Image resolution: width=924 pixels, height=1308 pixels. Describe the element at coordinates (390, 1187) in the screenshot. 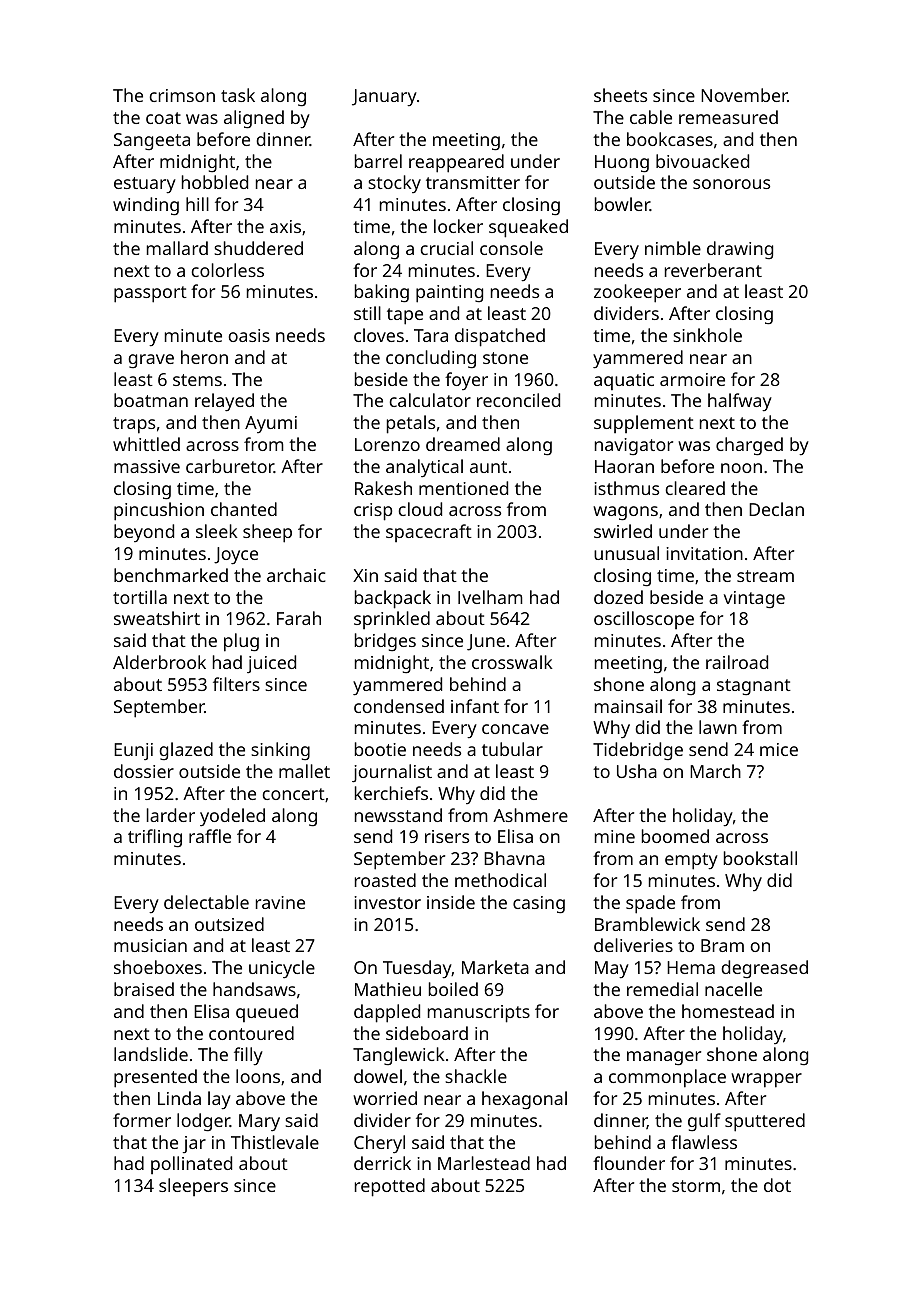

I see `repotted` at that location.
